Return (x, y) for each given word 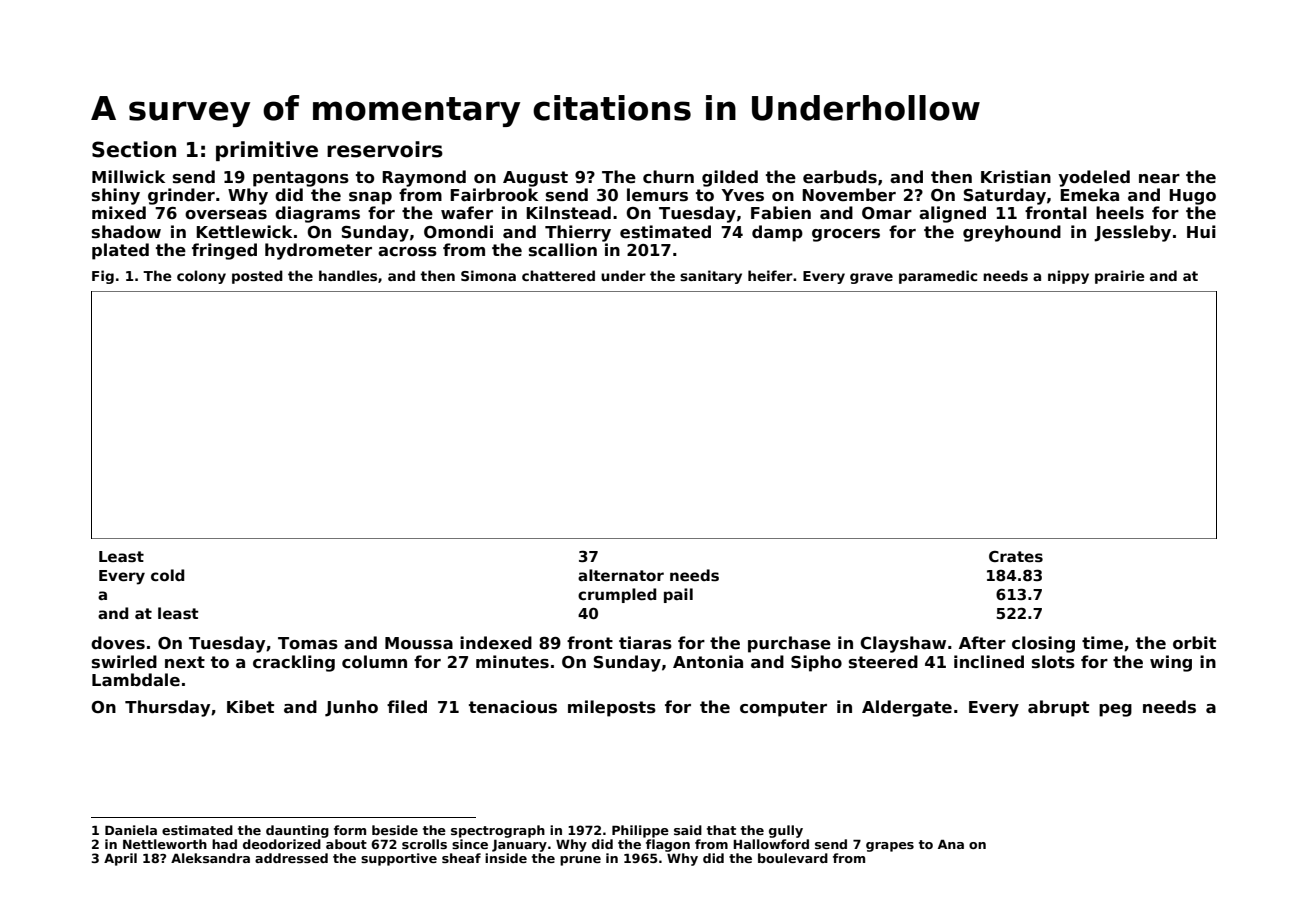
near (1159, 179)
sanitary (711, 277)
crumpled (617, 595)
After (982, 643)
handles (348, 275)
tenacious (513, 707)
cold (167, 575)
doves (118, 643)
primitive (267, 151)
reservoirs (385, 149)
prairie (1119, 277)
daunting (297, 831)
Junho (351, 708)
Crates (1016, 556)
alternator (621, 575)
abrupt (1058, 708)
